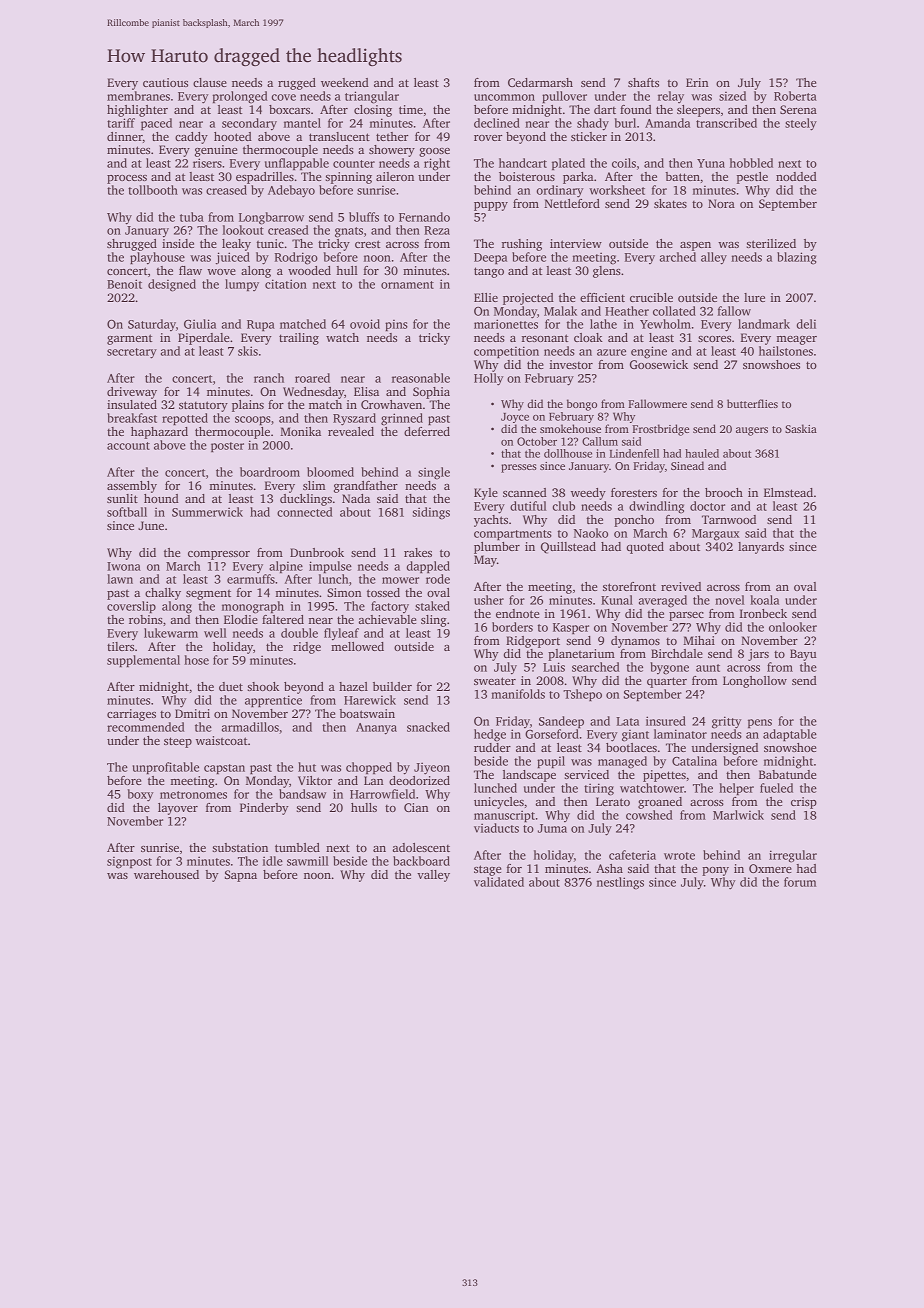  Describe the element at coordinates (489, 600) in the screenshot. I see `usher` at that location.
